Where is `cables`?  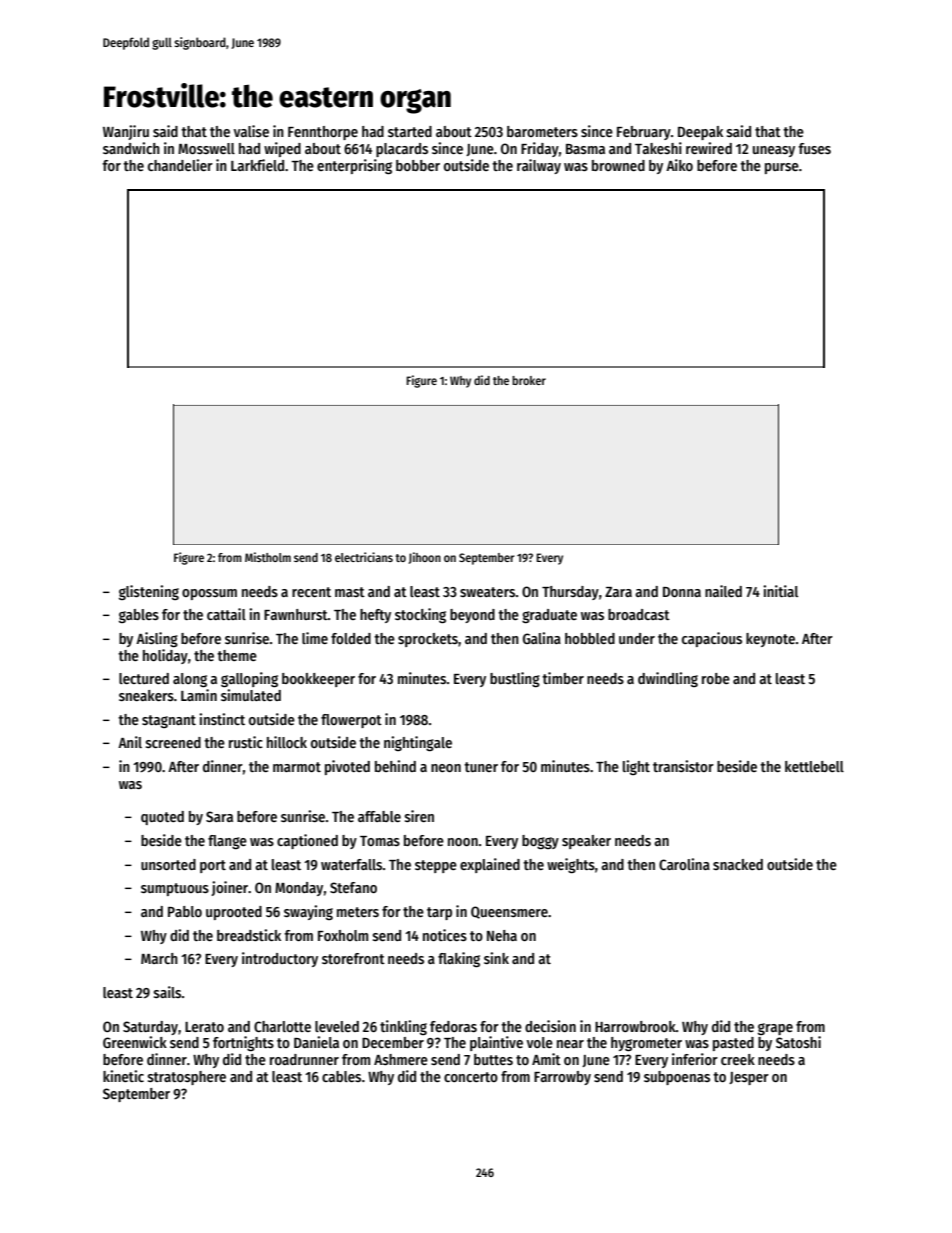 cables is located at coordinates (341, 1076).
